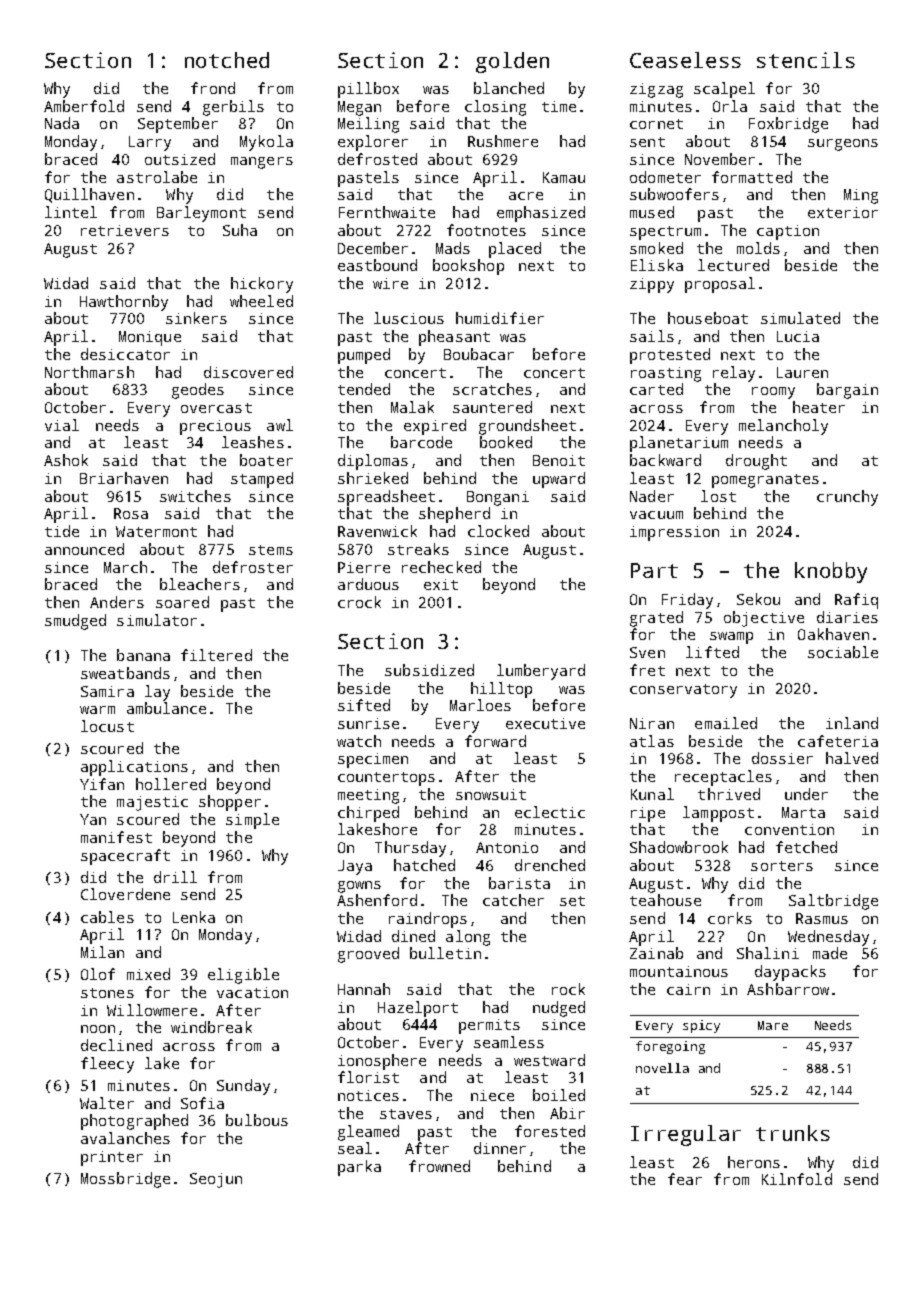 This page has width=924, height=1308. I want to click on notched, so click(227, 60).
